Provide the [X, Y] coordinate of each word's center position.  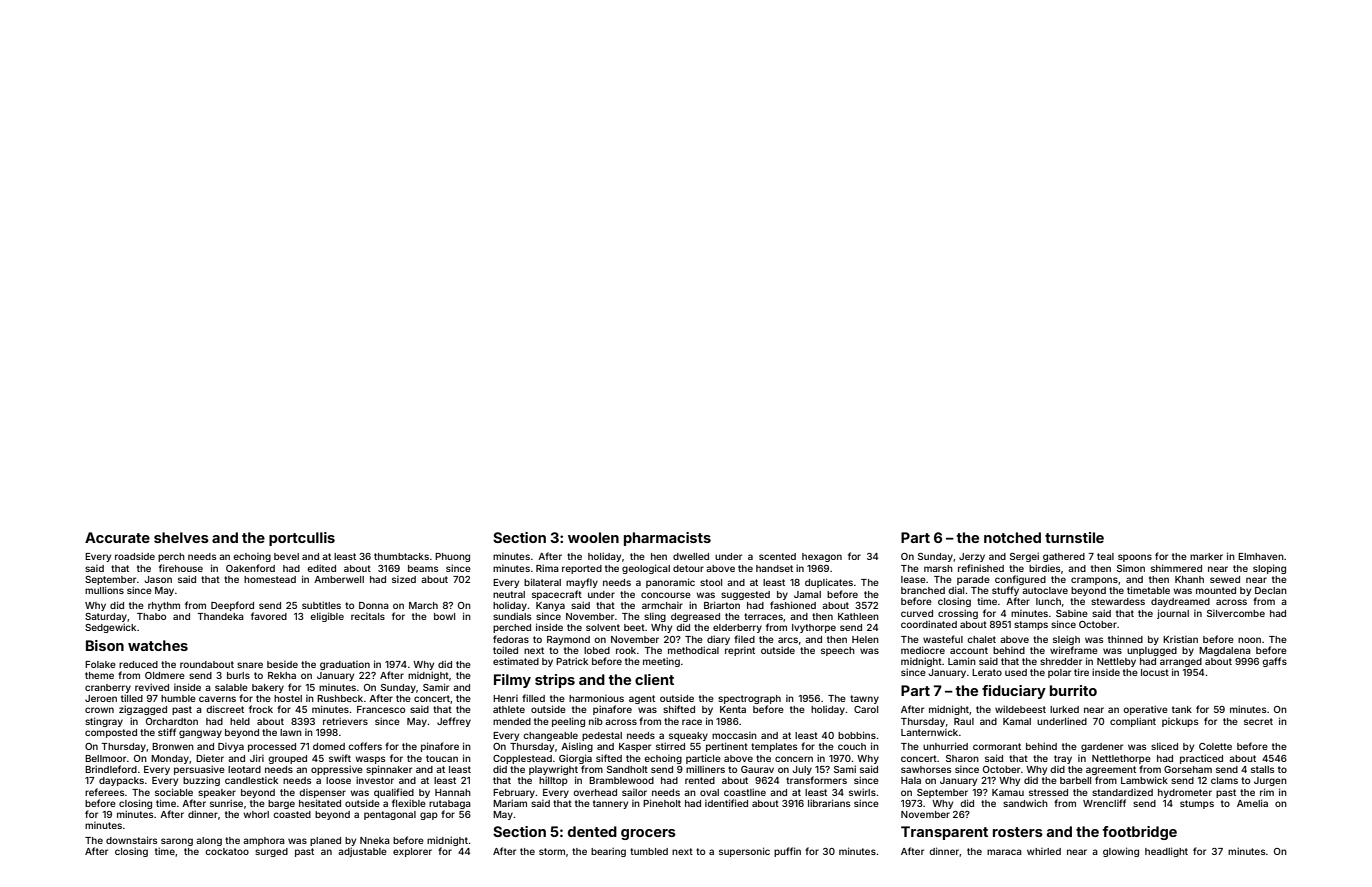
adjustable [362, 852]
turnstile [1074, 537]
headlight [1166, 852]
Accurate [117, 537]
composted [111, 733]
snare [250, 665]
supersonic [744, 852]
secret [1258, 721]
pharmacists [667, 539]
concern [794, 759]
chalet [981, 639]
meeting [661, 662]
